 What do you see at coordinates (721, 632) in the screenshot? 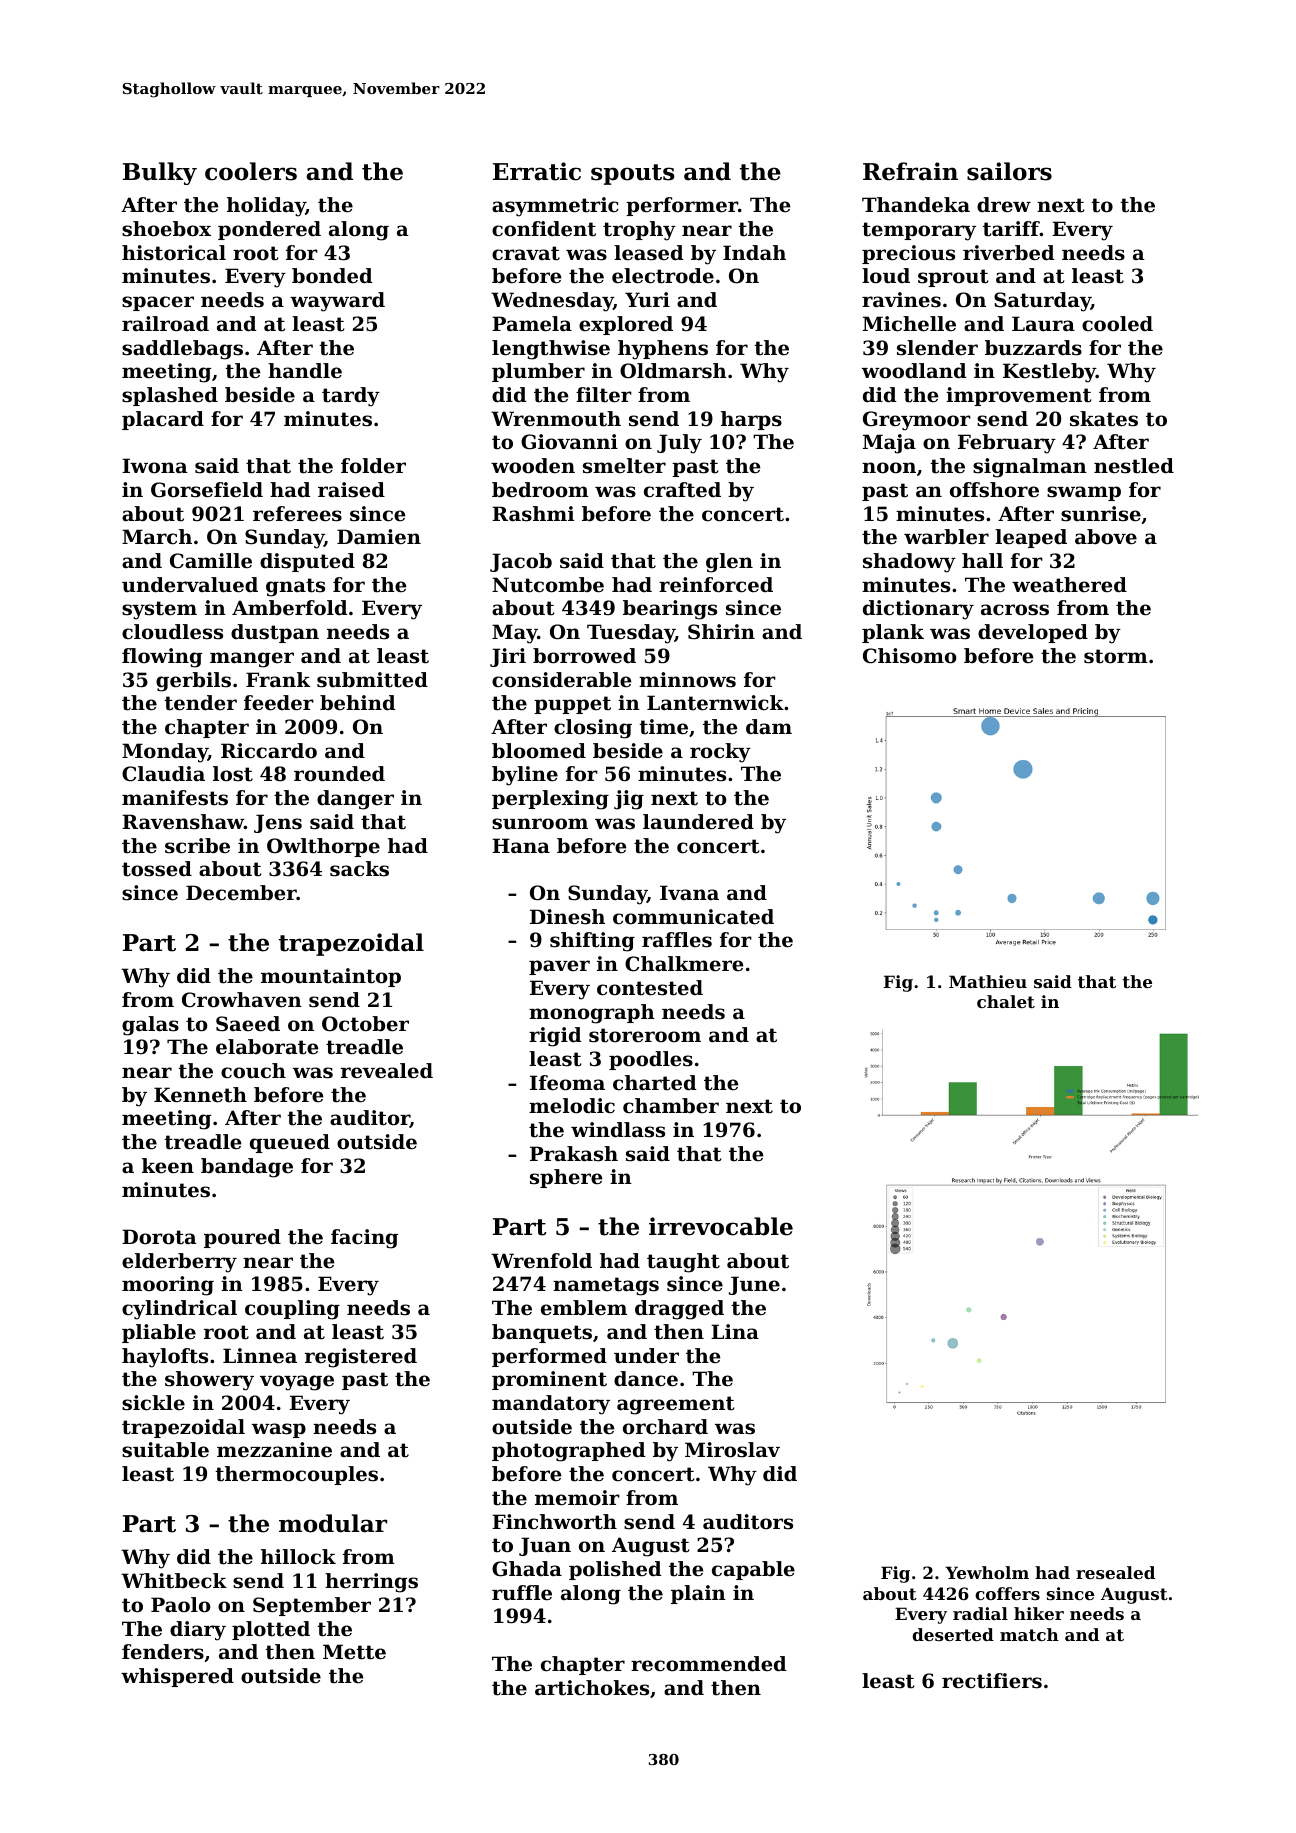
I see `Shirin` at bounding box center [721, 632].
